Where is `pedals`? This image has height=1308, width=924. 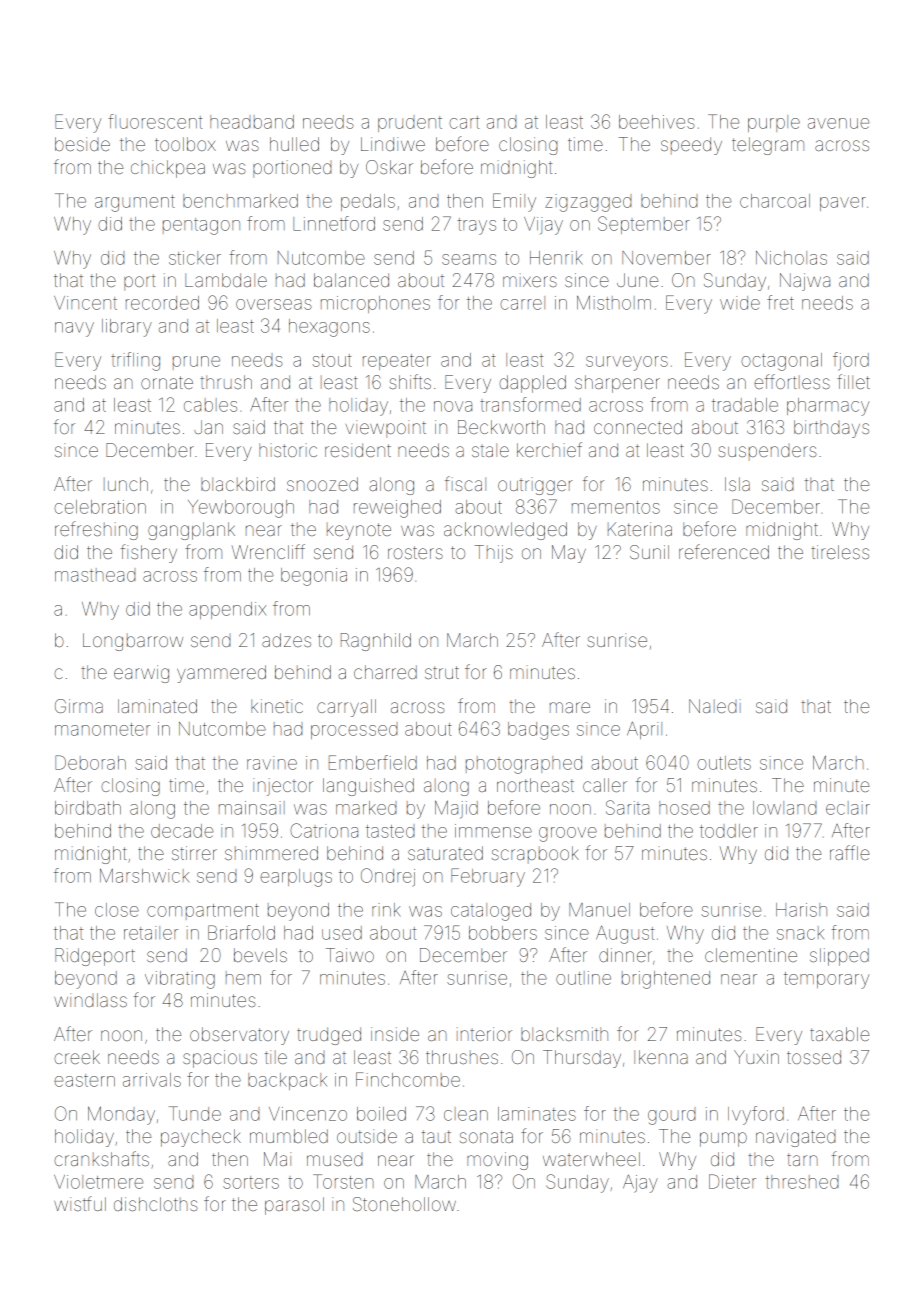 pedals is located at coordinates (368, 202).
